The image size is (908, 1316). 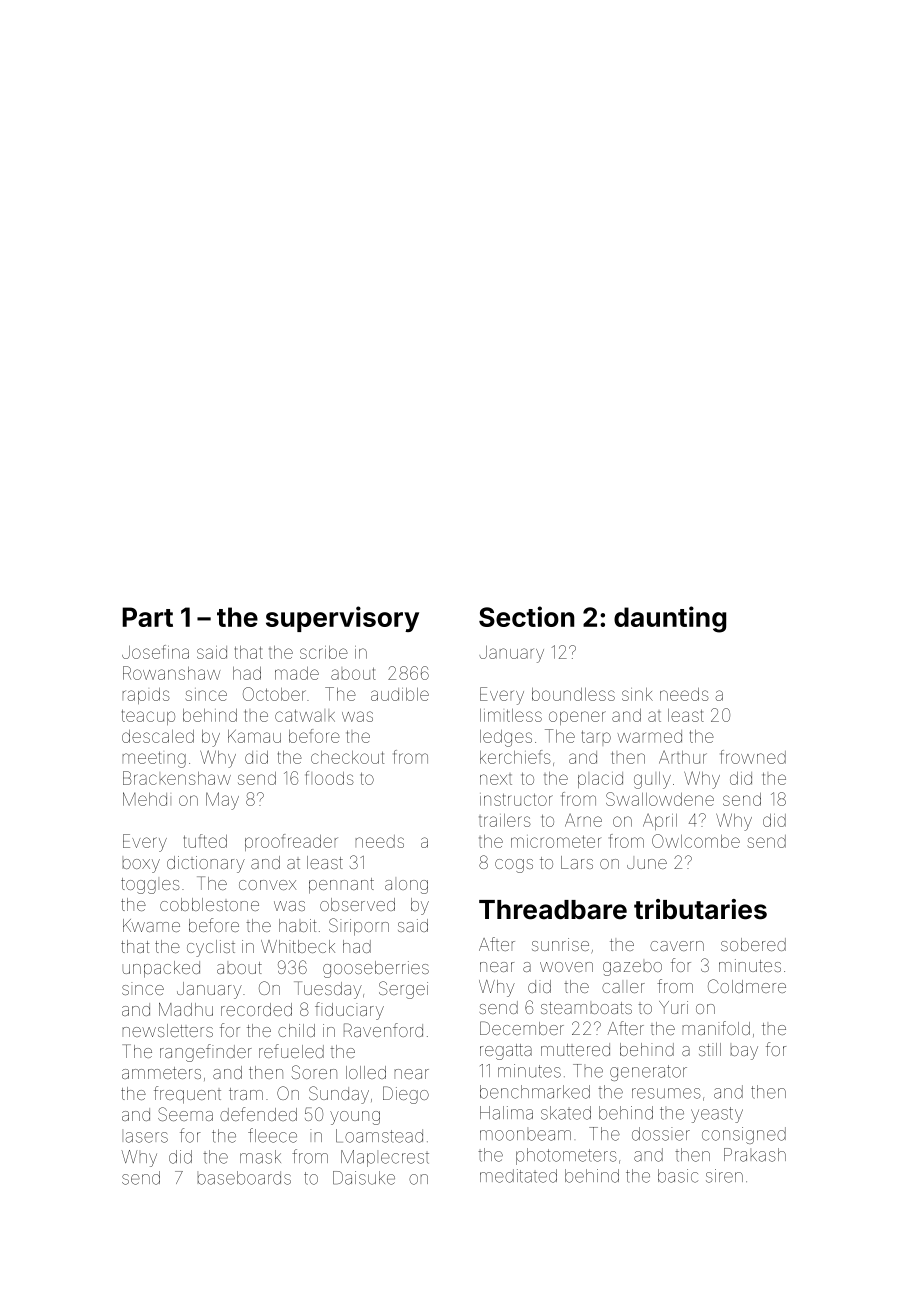 I want to click on generator, so click(x=648, y=1073).
